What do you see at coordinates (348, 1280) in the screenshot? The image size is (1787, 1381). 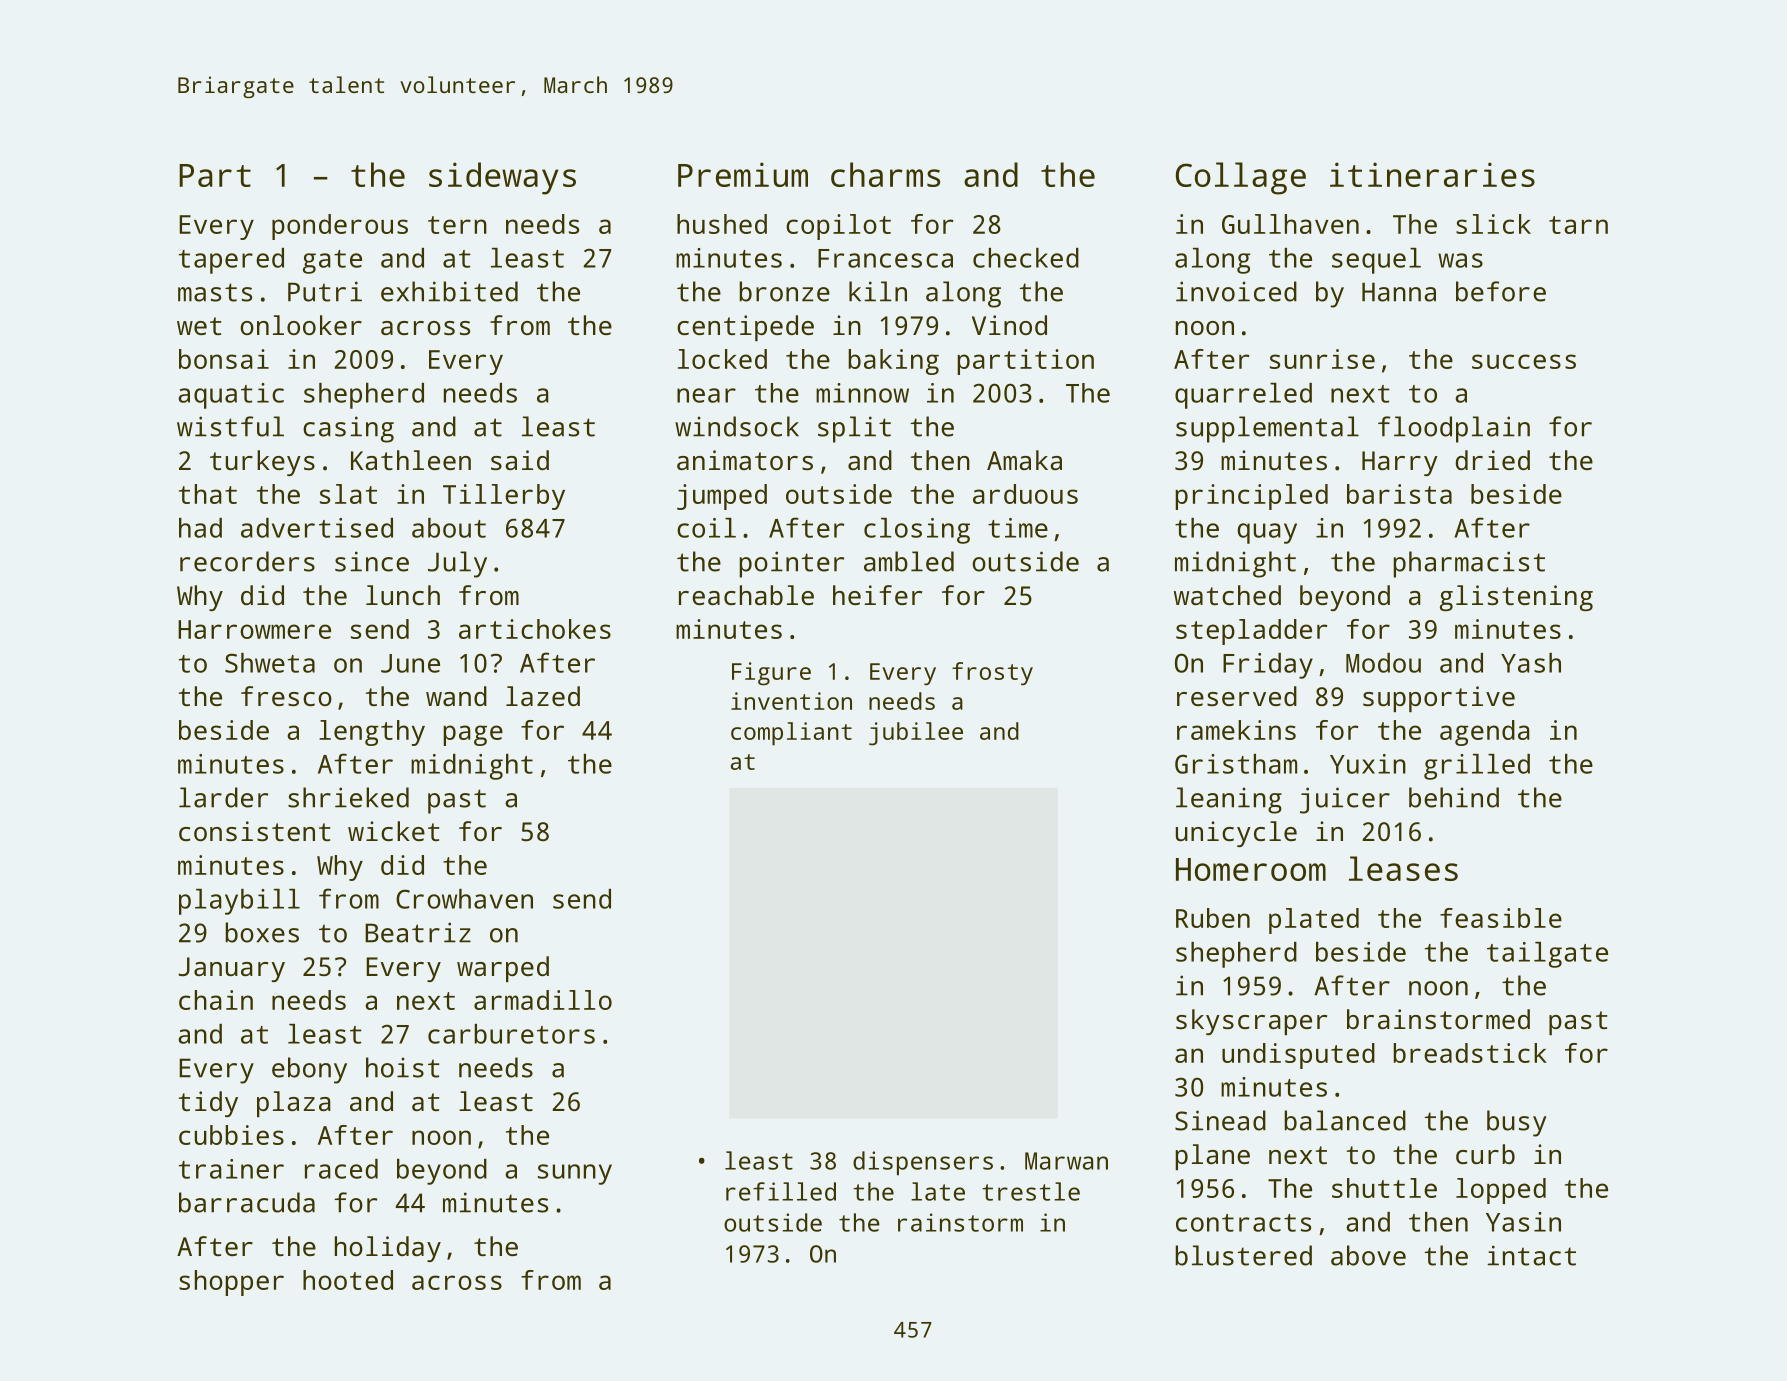 I see `hooted` at bounding box center [348, 1280].
